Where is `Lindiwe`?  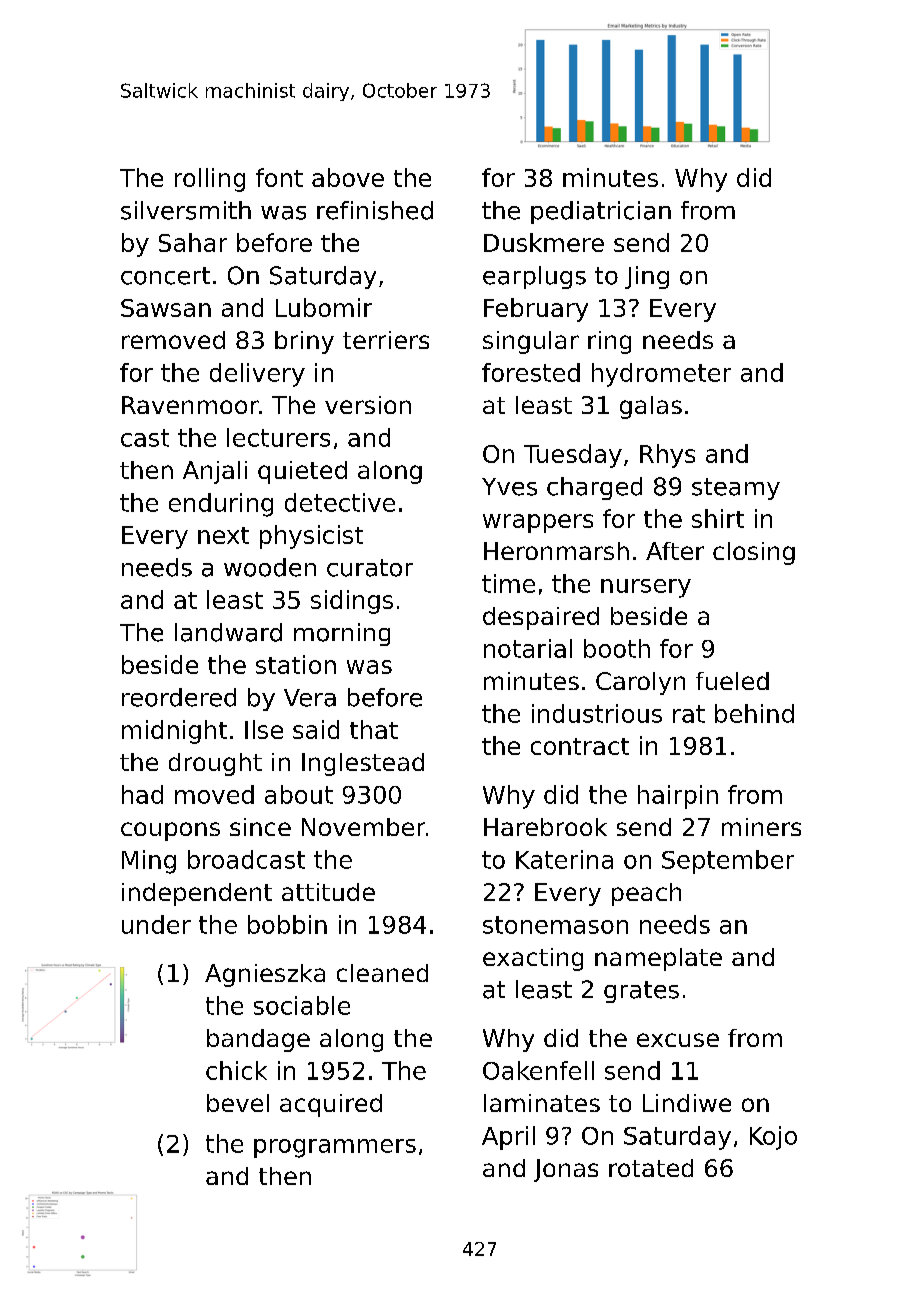
Lindiwe is located at coordinates (687, 1103).
